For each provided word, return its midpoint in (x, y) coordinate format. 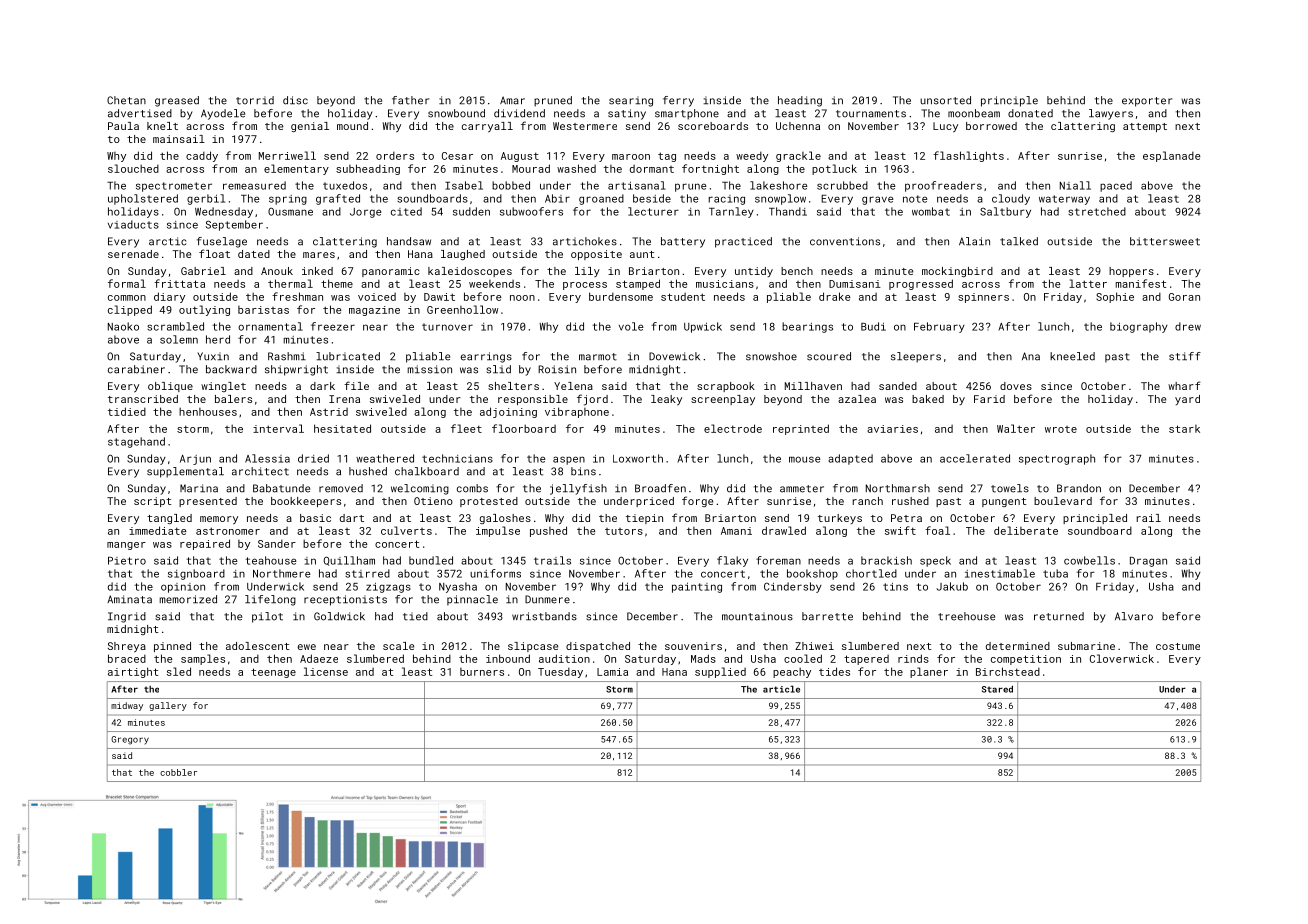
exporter (1147, 102)
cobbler (178, 772)
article (781, 689)
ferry (678, 101)
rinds (913, 658)
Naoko (123, 326)
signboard (196, 574)
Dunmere (547, 599)
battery (683, 242)
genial (310, 127)
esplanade (1172, 156)
